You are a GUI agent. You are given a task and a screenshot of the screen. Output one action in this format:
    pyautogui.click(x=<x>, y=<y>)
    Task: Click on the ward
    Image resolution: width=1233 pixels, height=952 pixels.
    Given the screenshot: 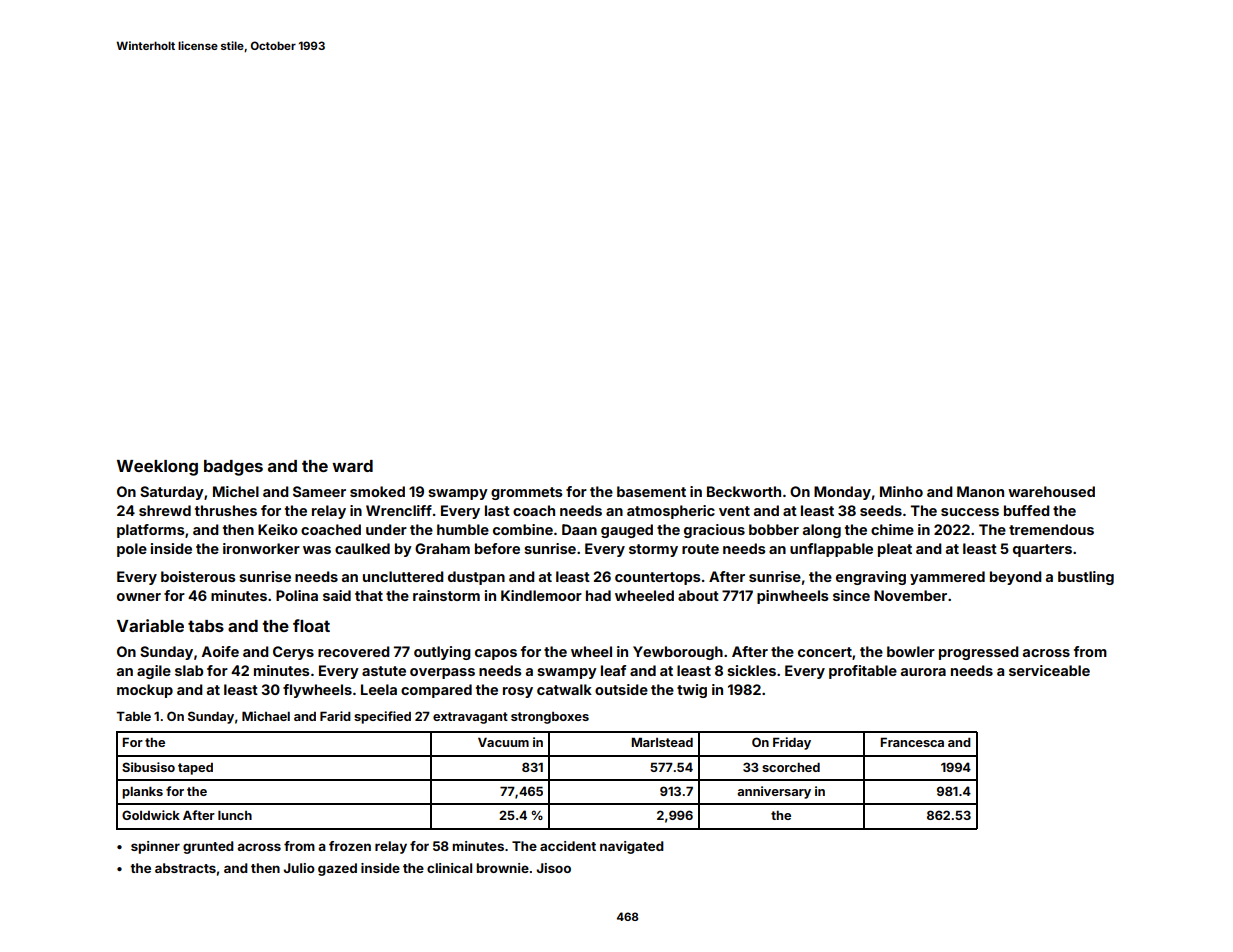 What is the action you would take?
    pyautogui.click(x=352, y=466)
